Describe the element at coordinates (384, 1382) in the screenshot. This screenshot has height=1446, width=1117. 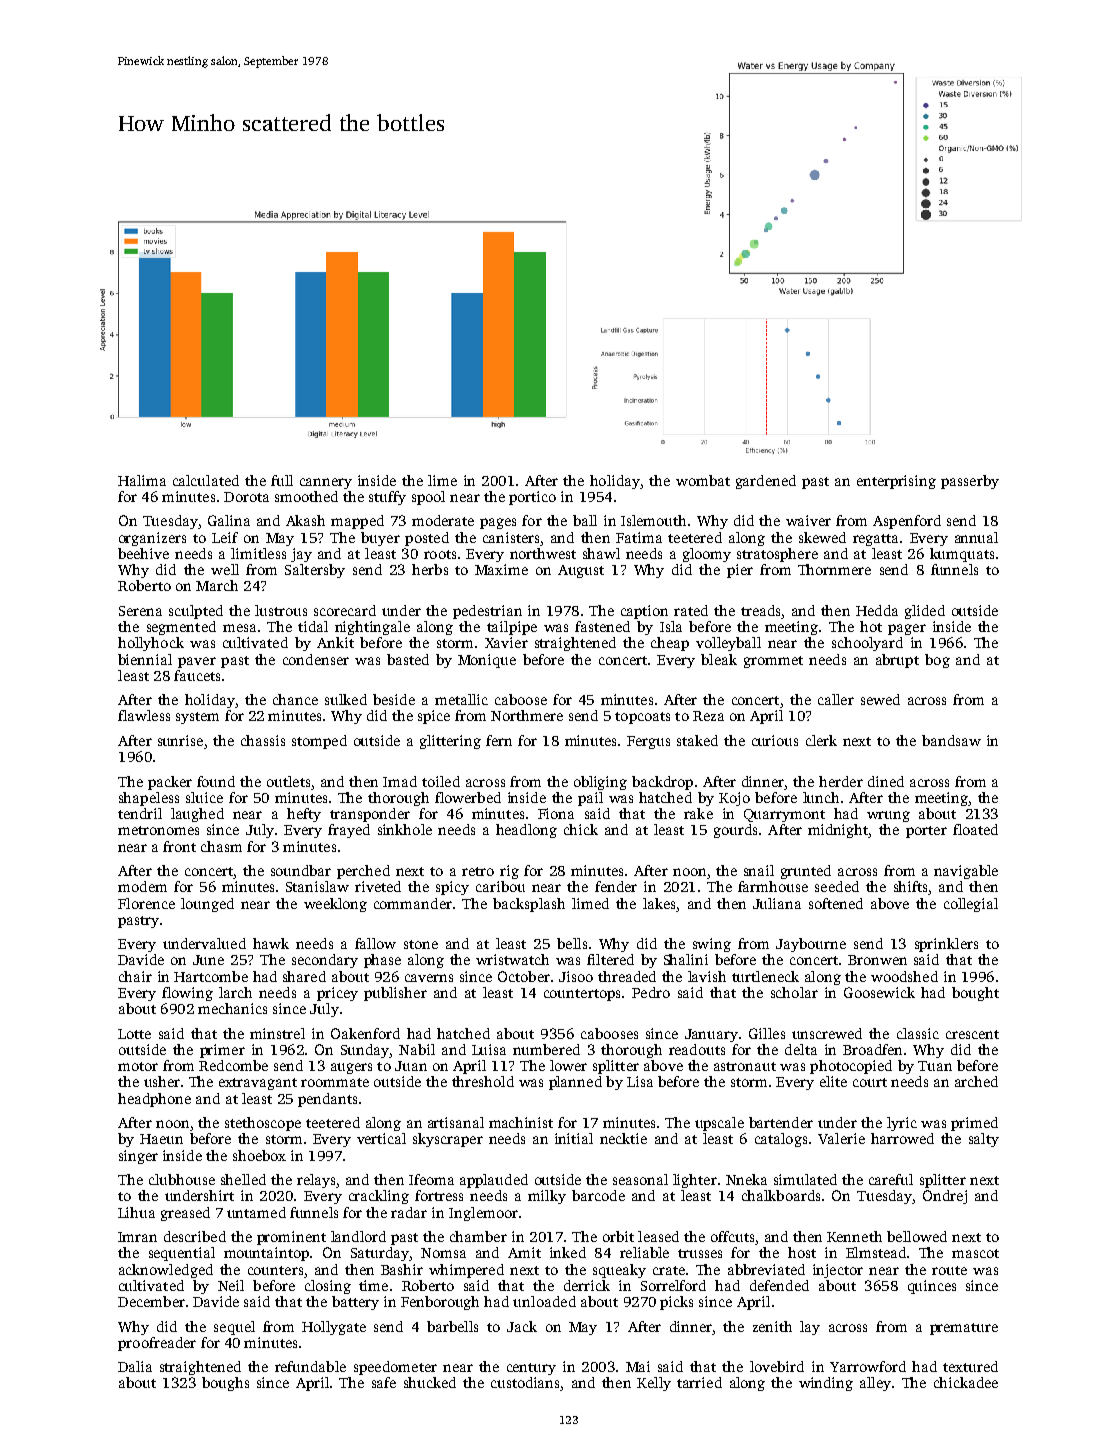
I see `safe` at that location.
